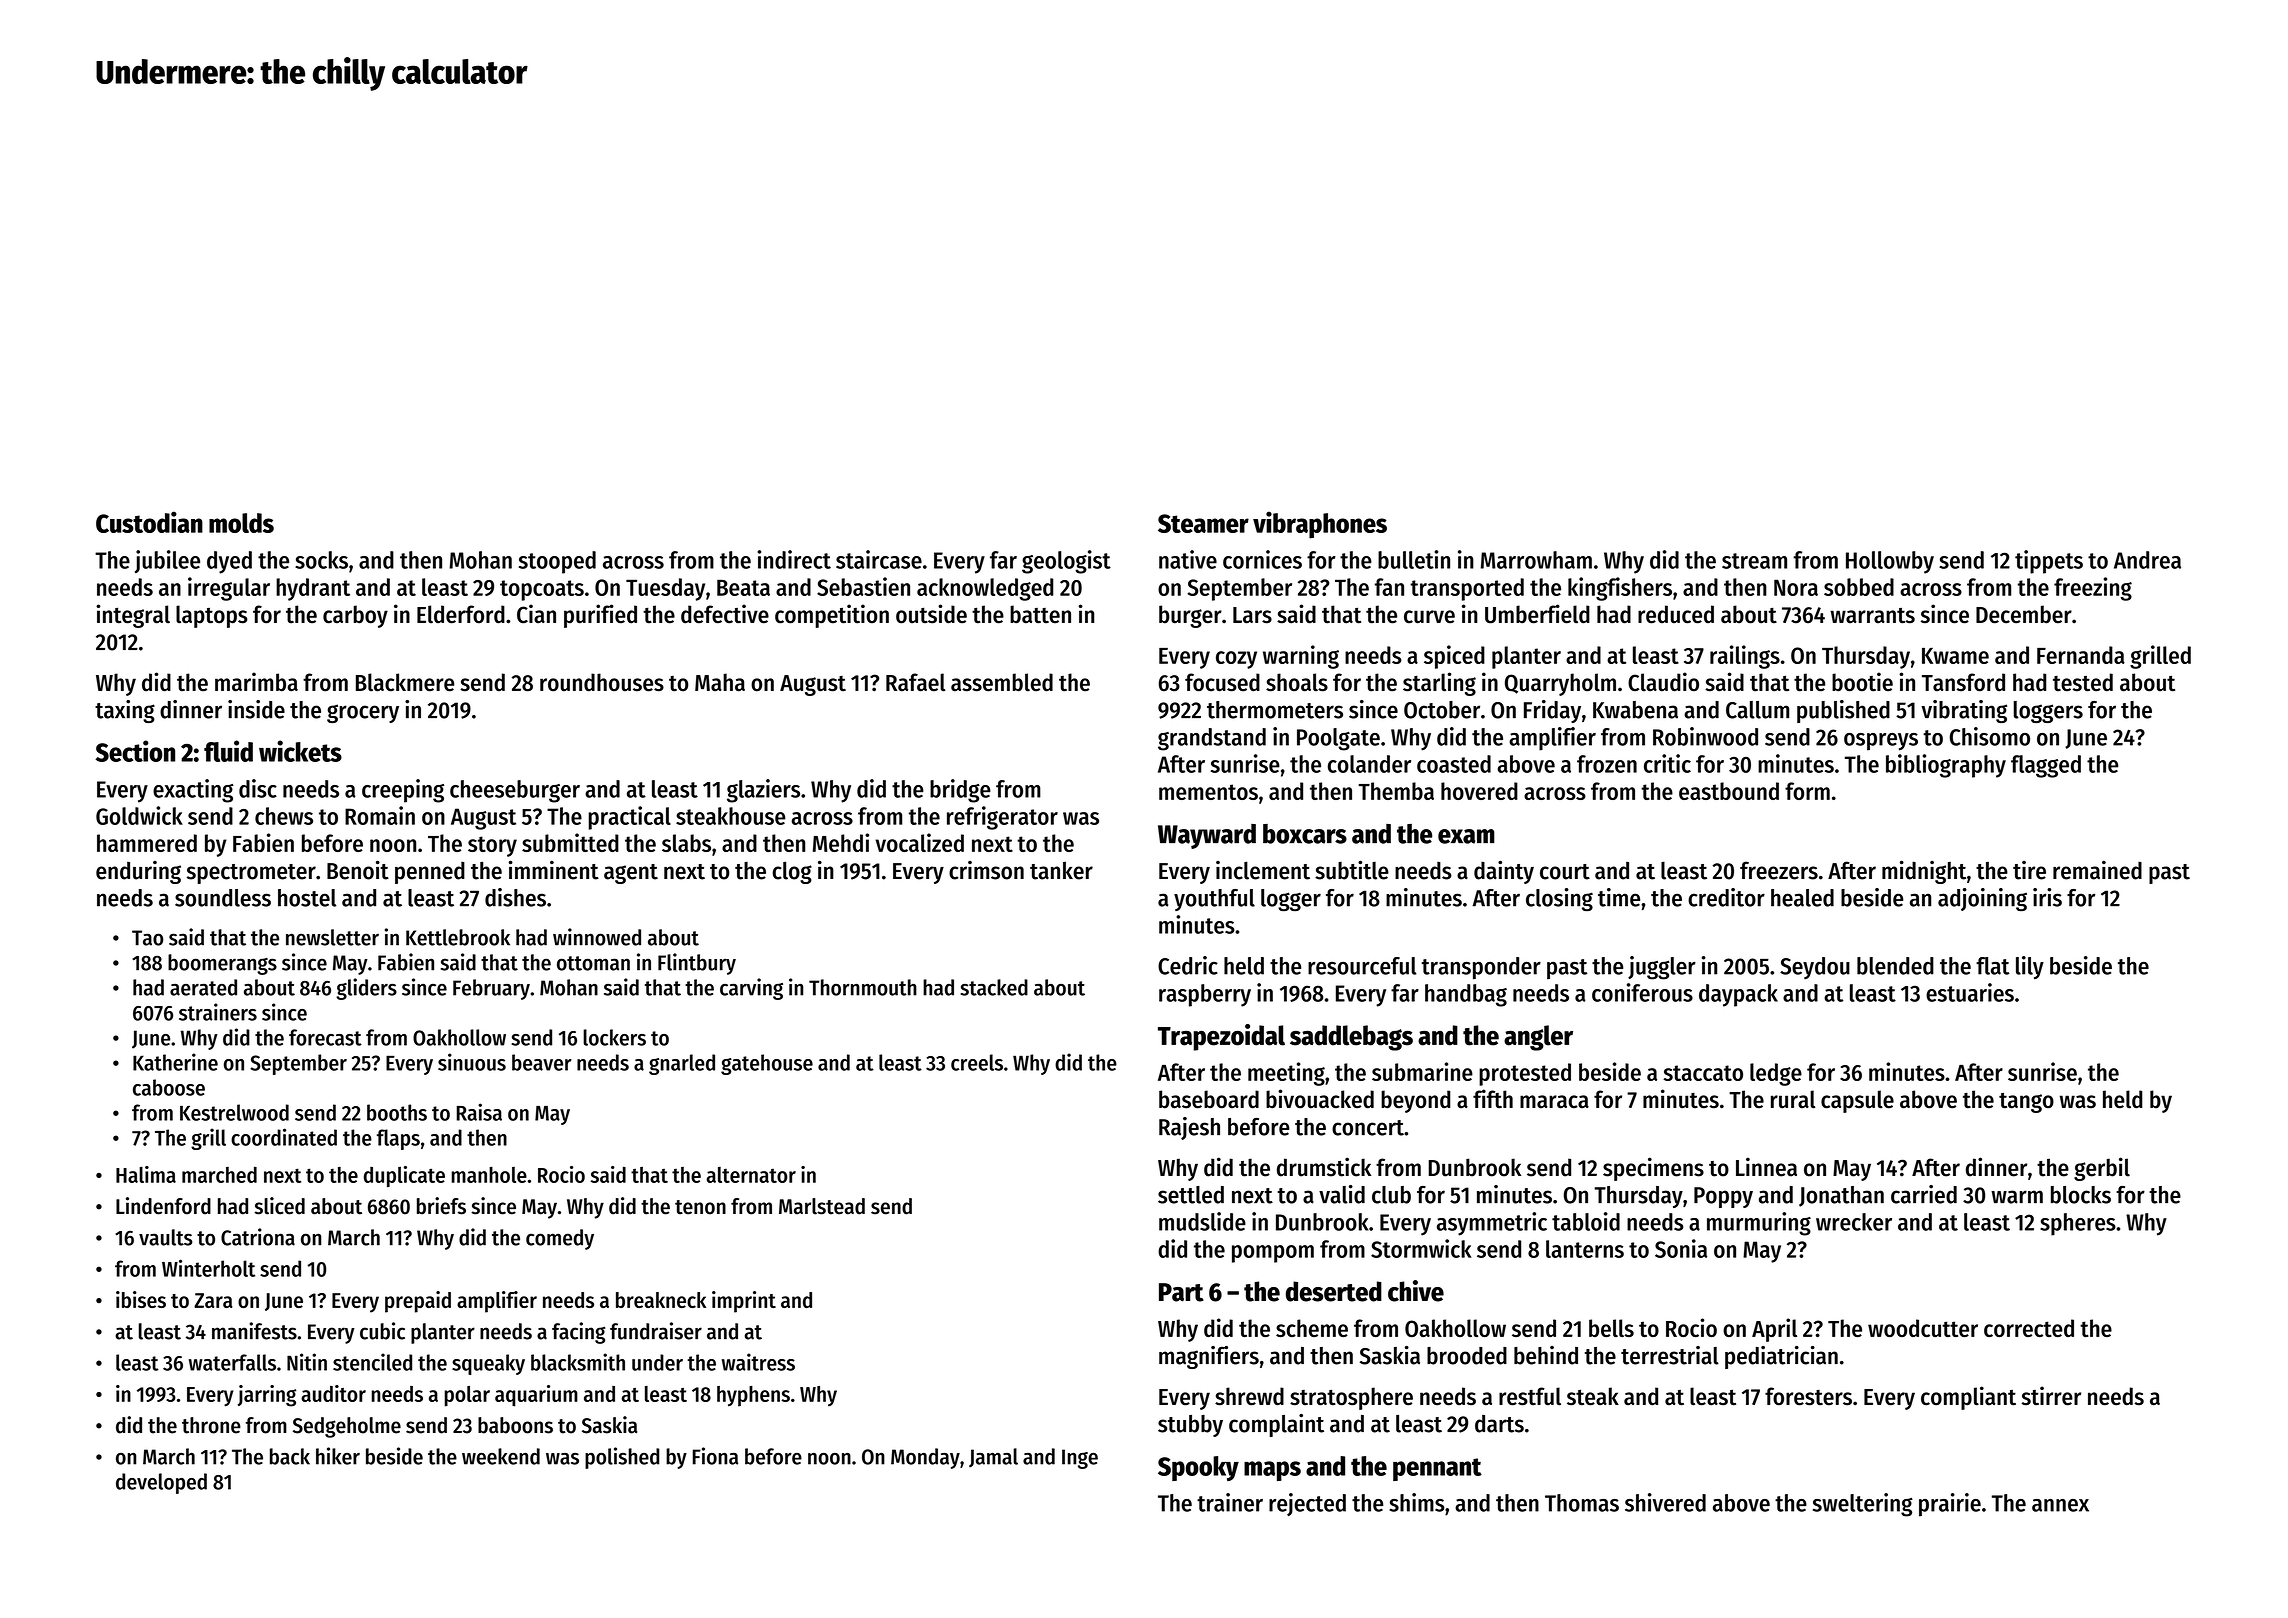 The width and height of the screenshot is (2288, 1618). I want to click on Kestrelwood, so click(234, 1112).
